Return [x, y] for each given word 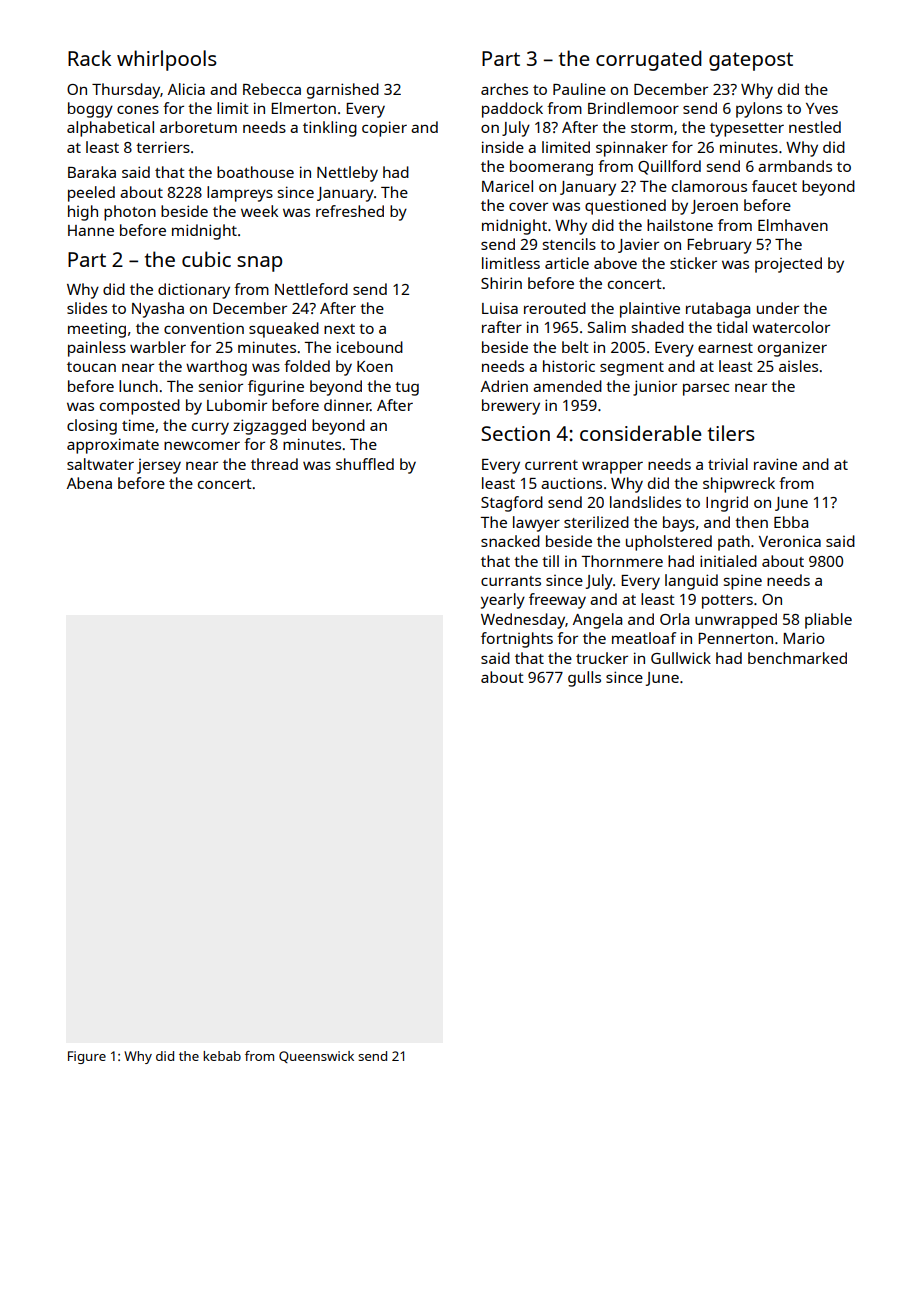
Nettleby [347, 174]
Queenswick [316, 1057]
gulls [584, 679]
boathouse [255, 172]
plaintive [650, 310]
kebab [222, 1056]
